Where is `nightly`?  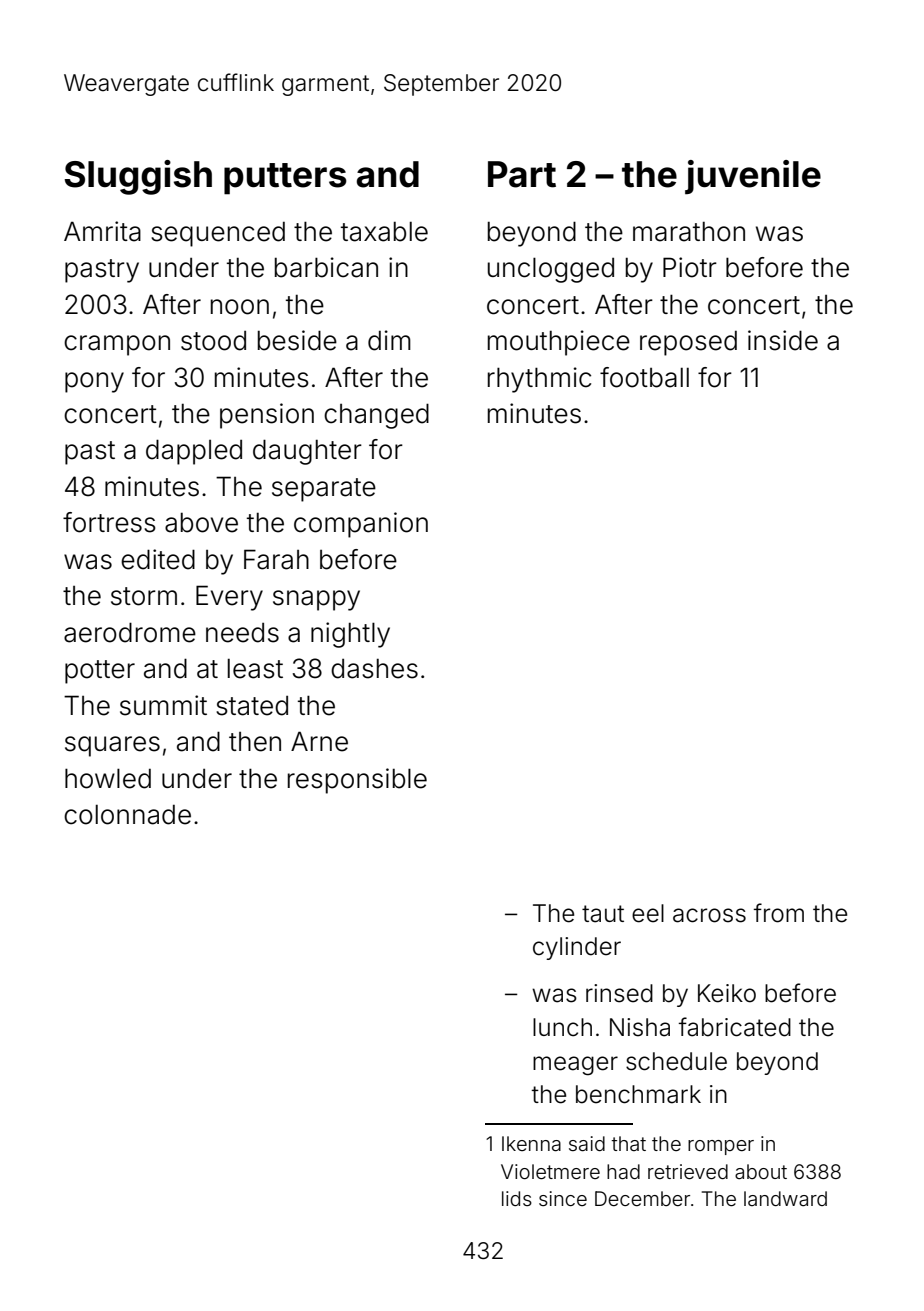
nightly is located at coordinates (350, 635).
